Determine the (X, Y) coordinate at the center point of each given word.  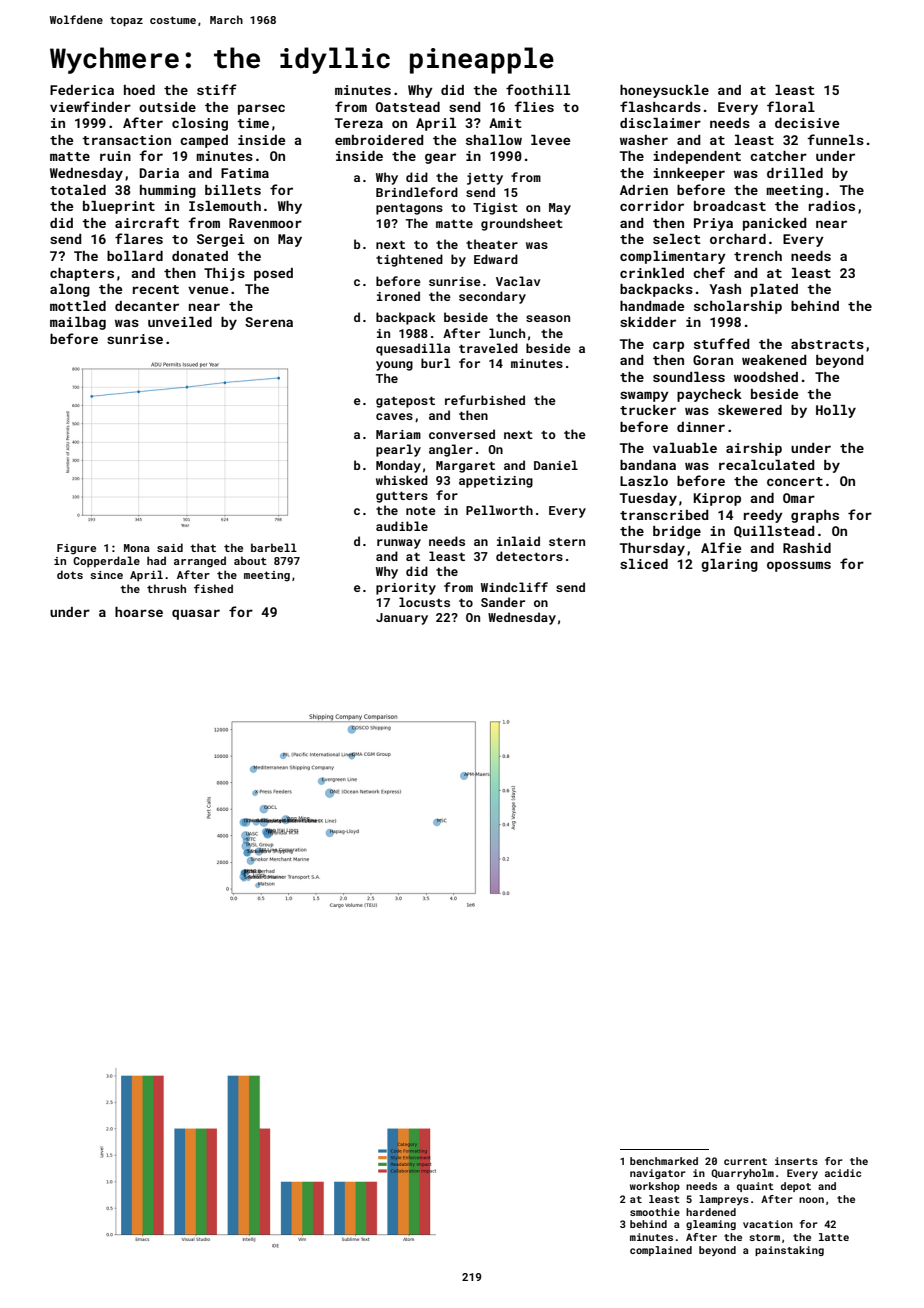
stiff (217, 89)
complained (661, 1251)
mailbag (78, 323)
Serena (269, 322)
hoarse (139, 612)
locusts (424, 602)
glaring (729, 565)
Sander (503, 602)
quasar (196, 614)
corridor (652, 206)
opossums (799, 566)
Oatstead (408, 107)
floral (791, 106)
